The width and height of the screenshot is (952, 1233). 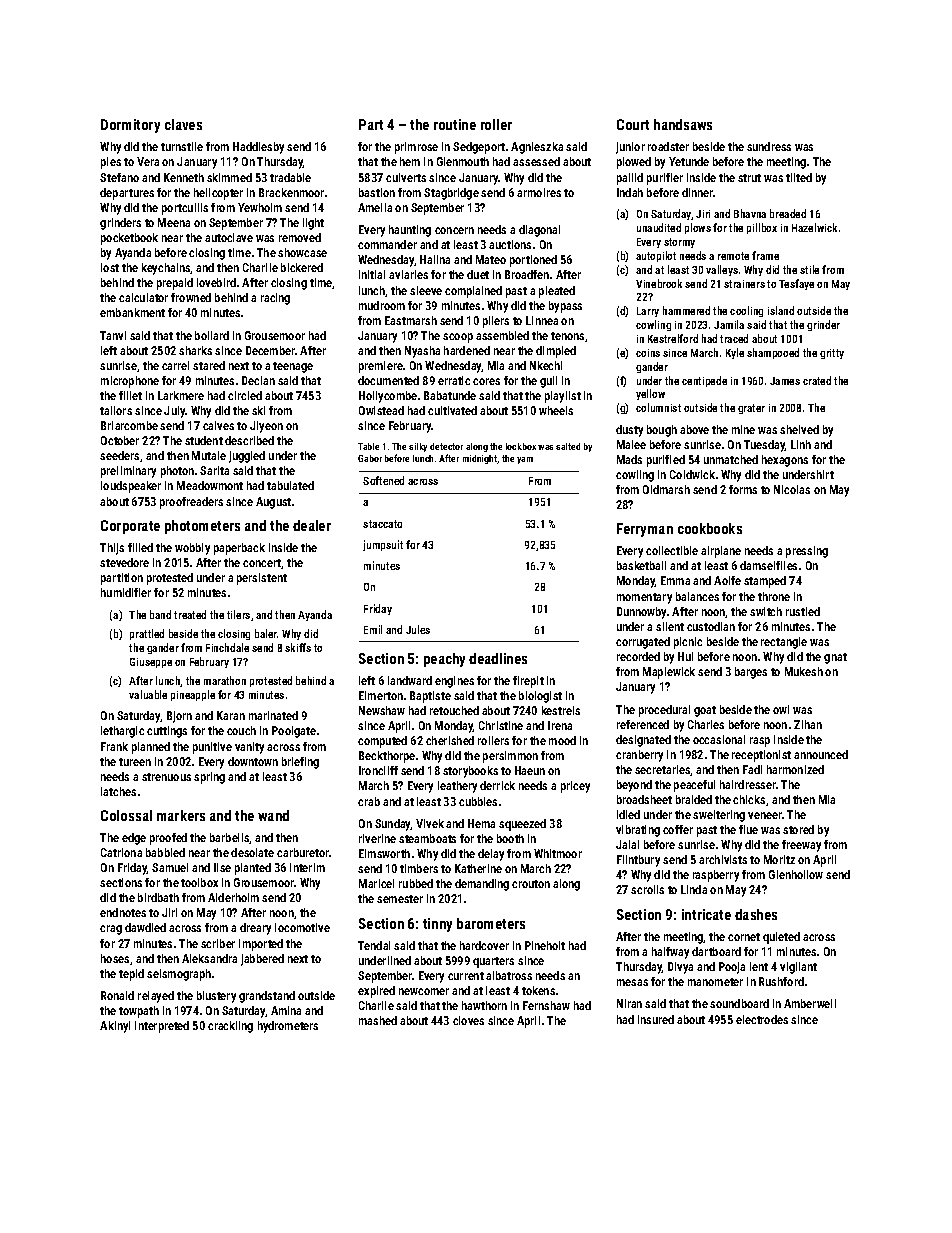 What do you see at coordinates (455, 124) in the screenshot?
I see `routine` at bounding box center [455, 124].
